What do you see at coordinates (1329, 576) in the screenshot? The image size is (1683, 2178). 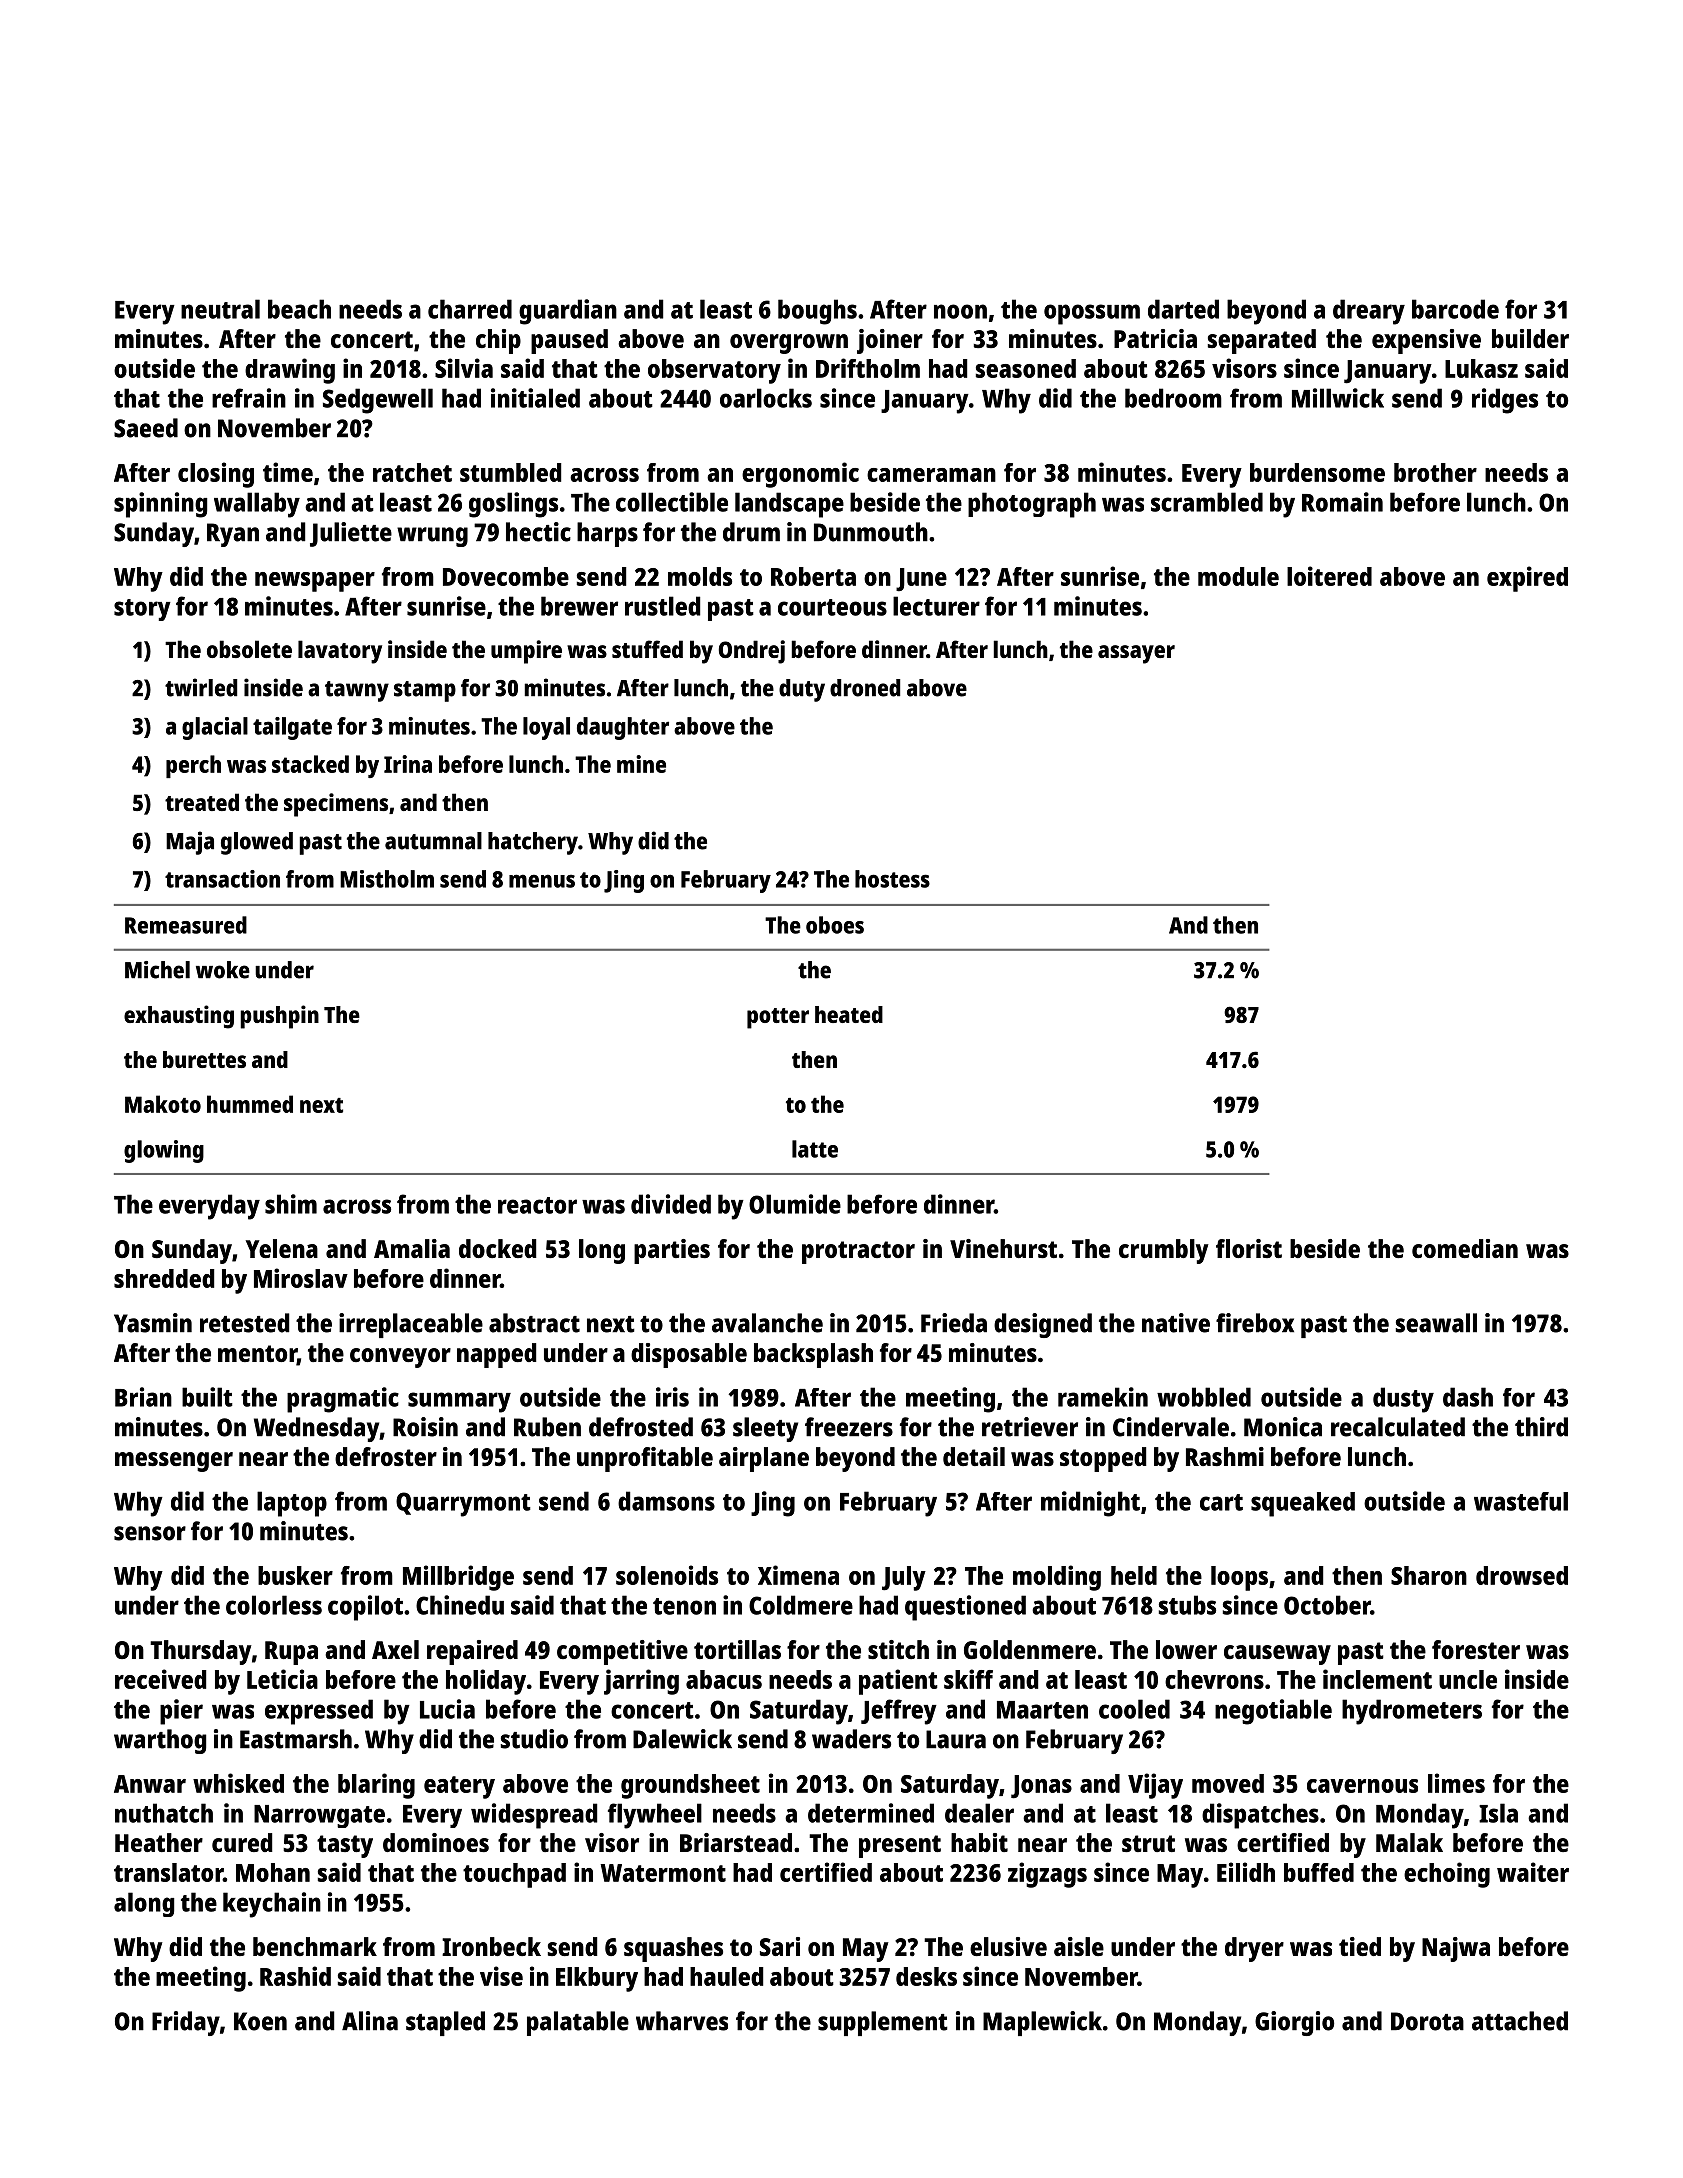 I see `loitered` at bounding box center [1329, 576].
